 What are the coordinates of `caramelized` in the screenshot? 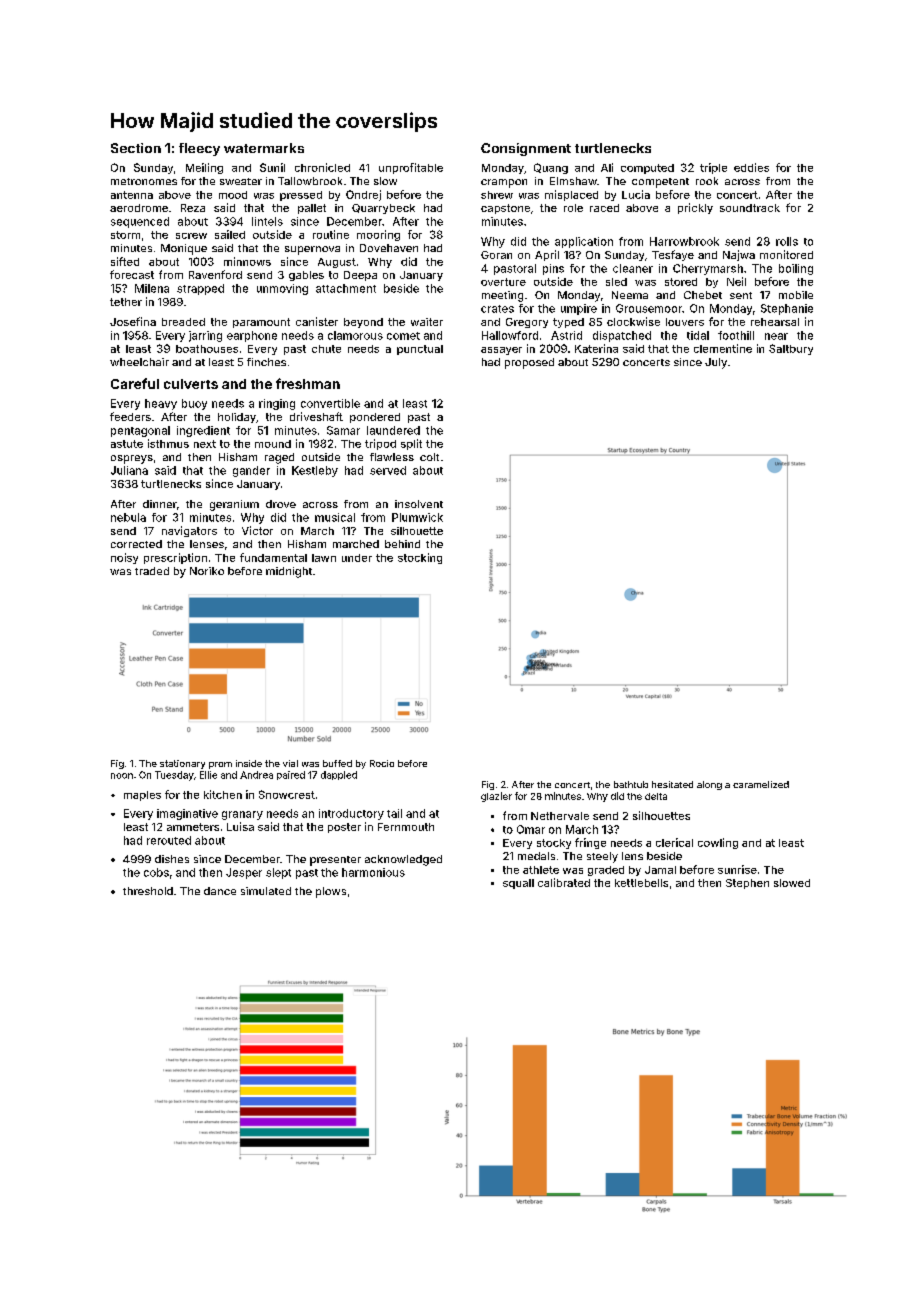 It's located at (761, 784).
